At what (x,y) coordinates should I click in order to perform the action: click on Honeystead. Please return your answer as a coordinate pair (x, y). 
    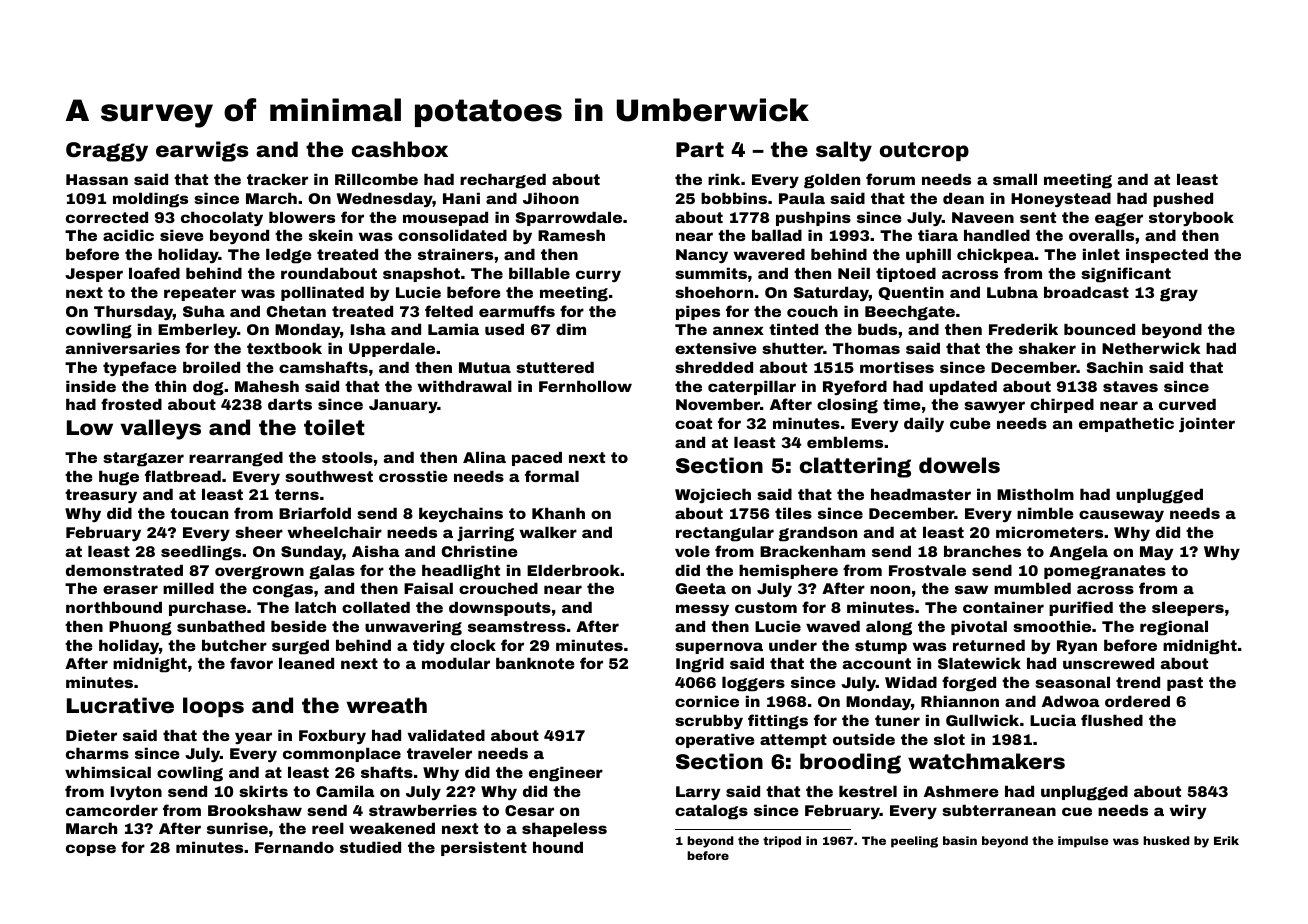
    Looking at the image, I should click on (1061, 199).
